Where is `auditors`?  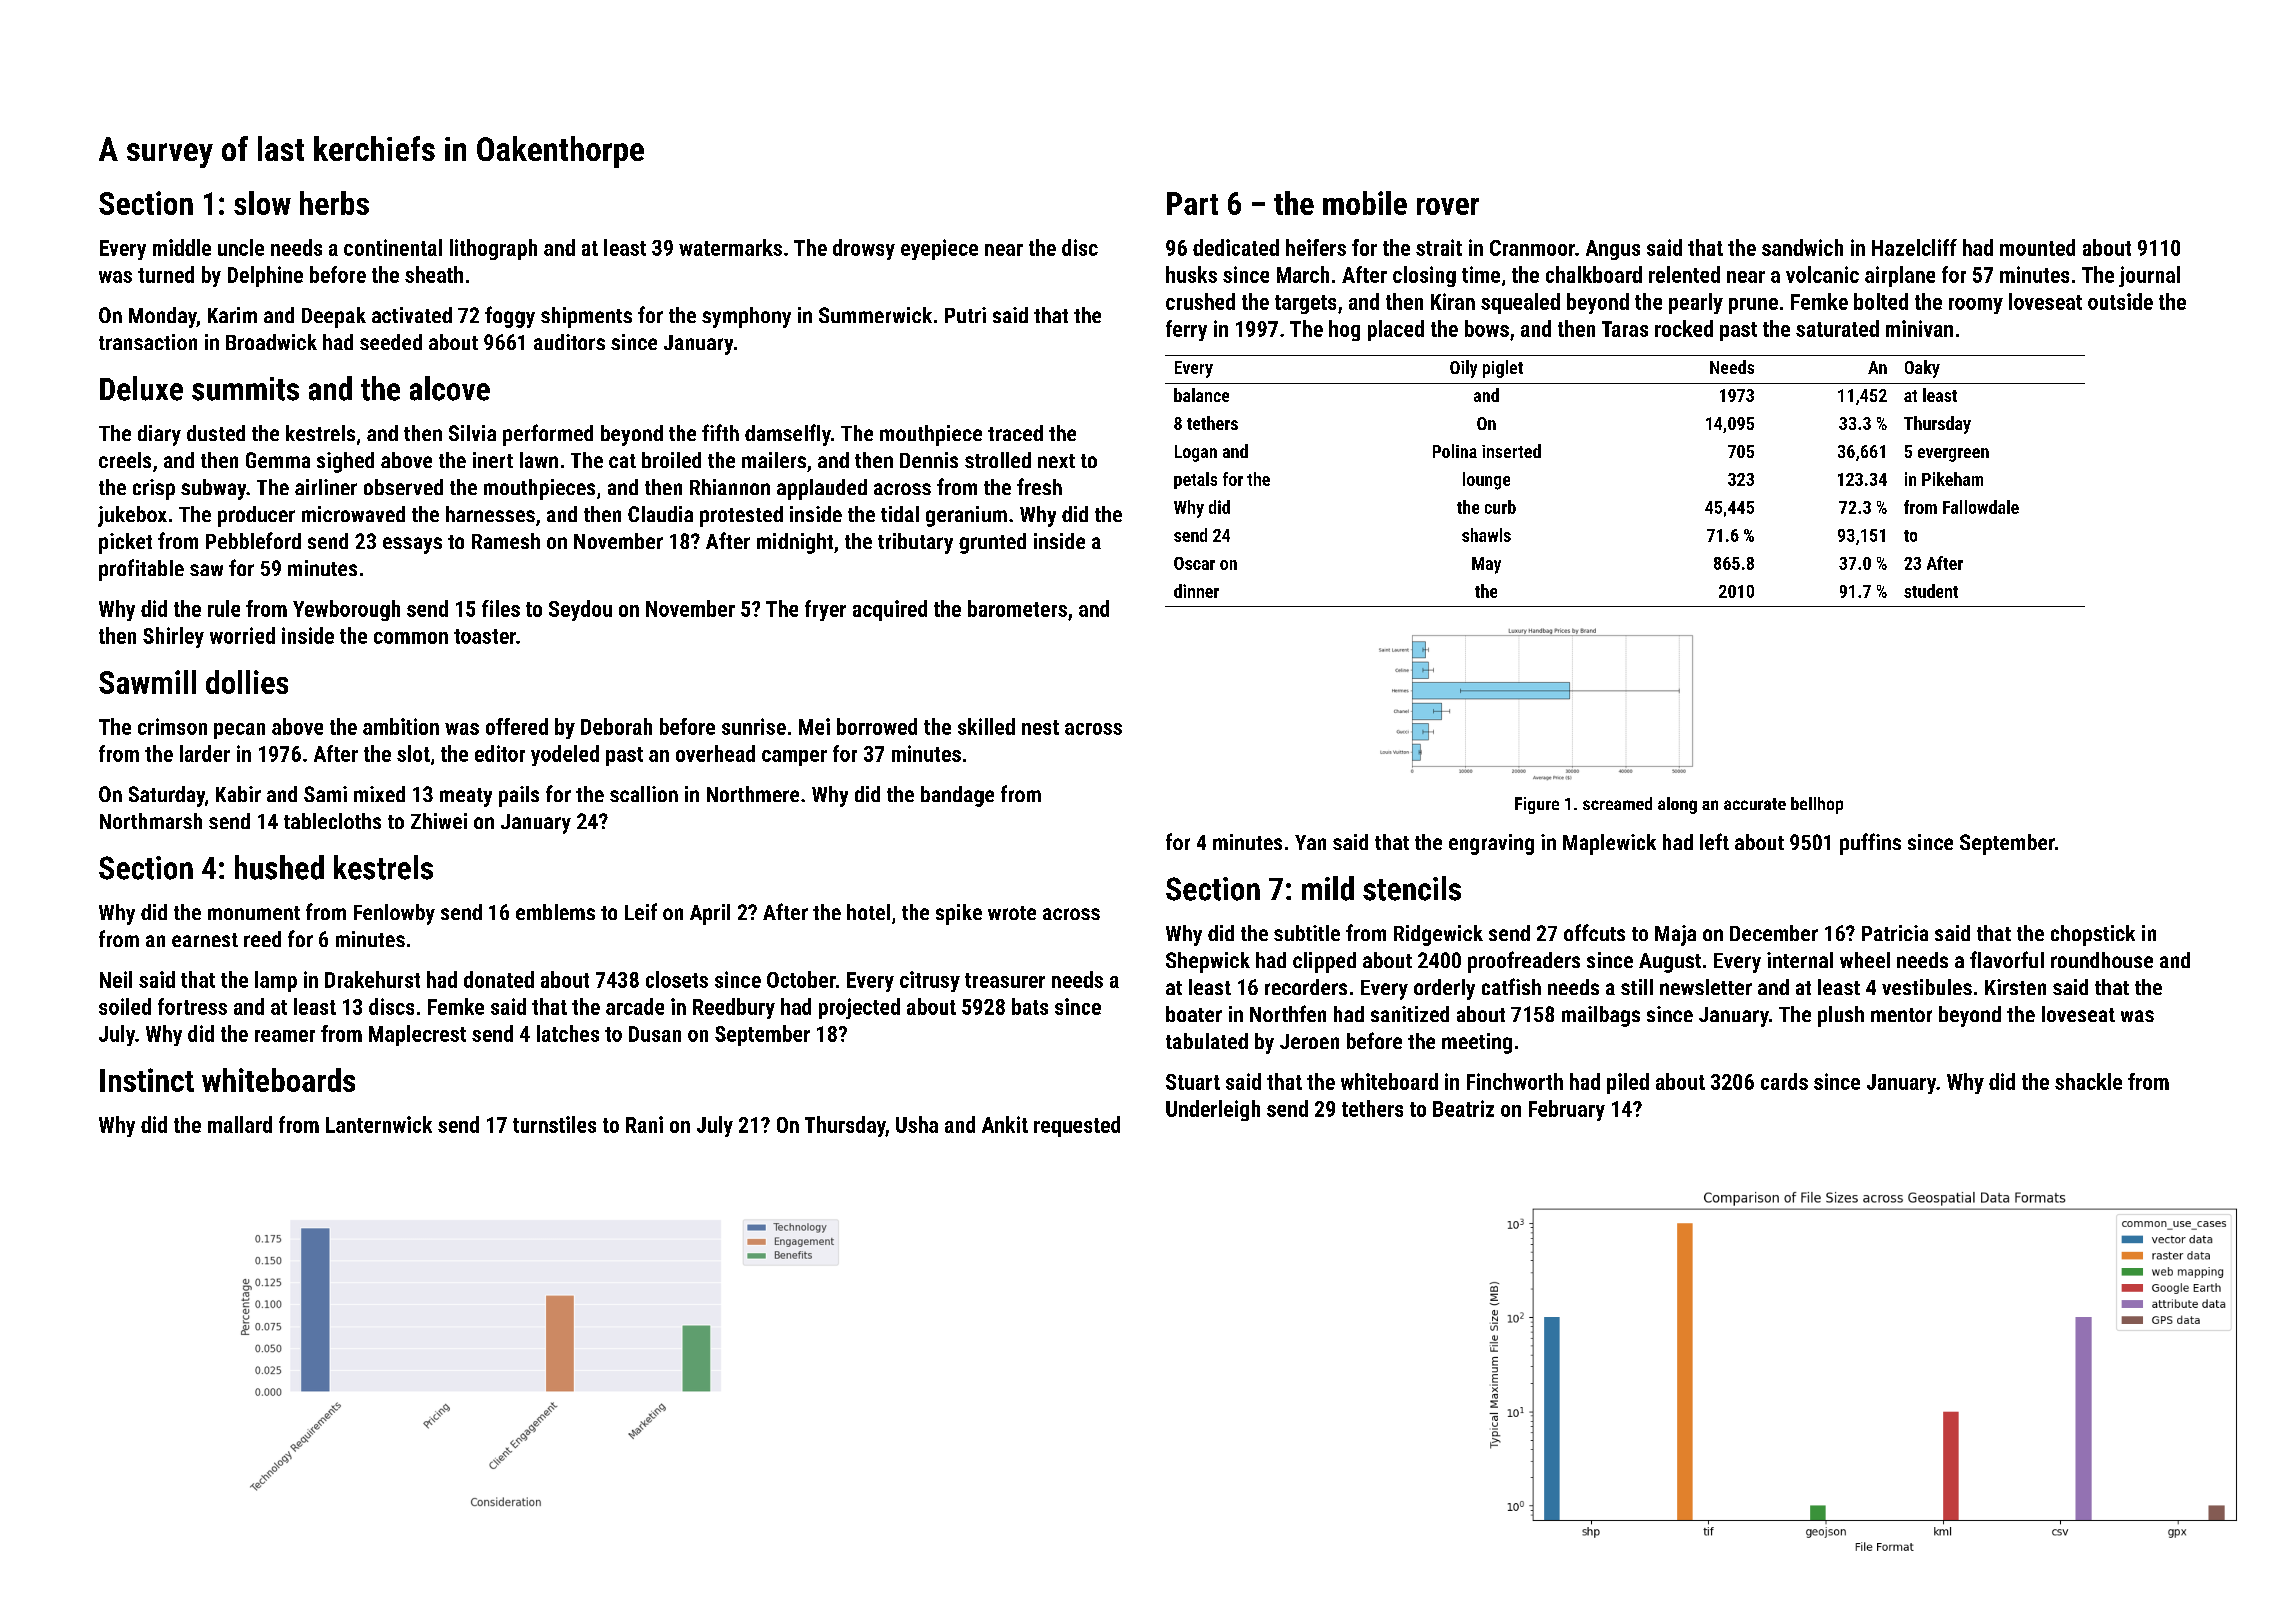
auditors is located at coordinates (569, 342).
